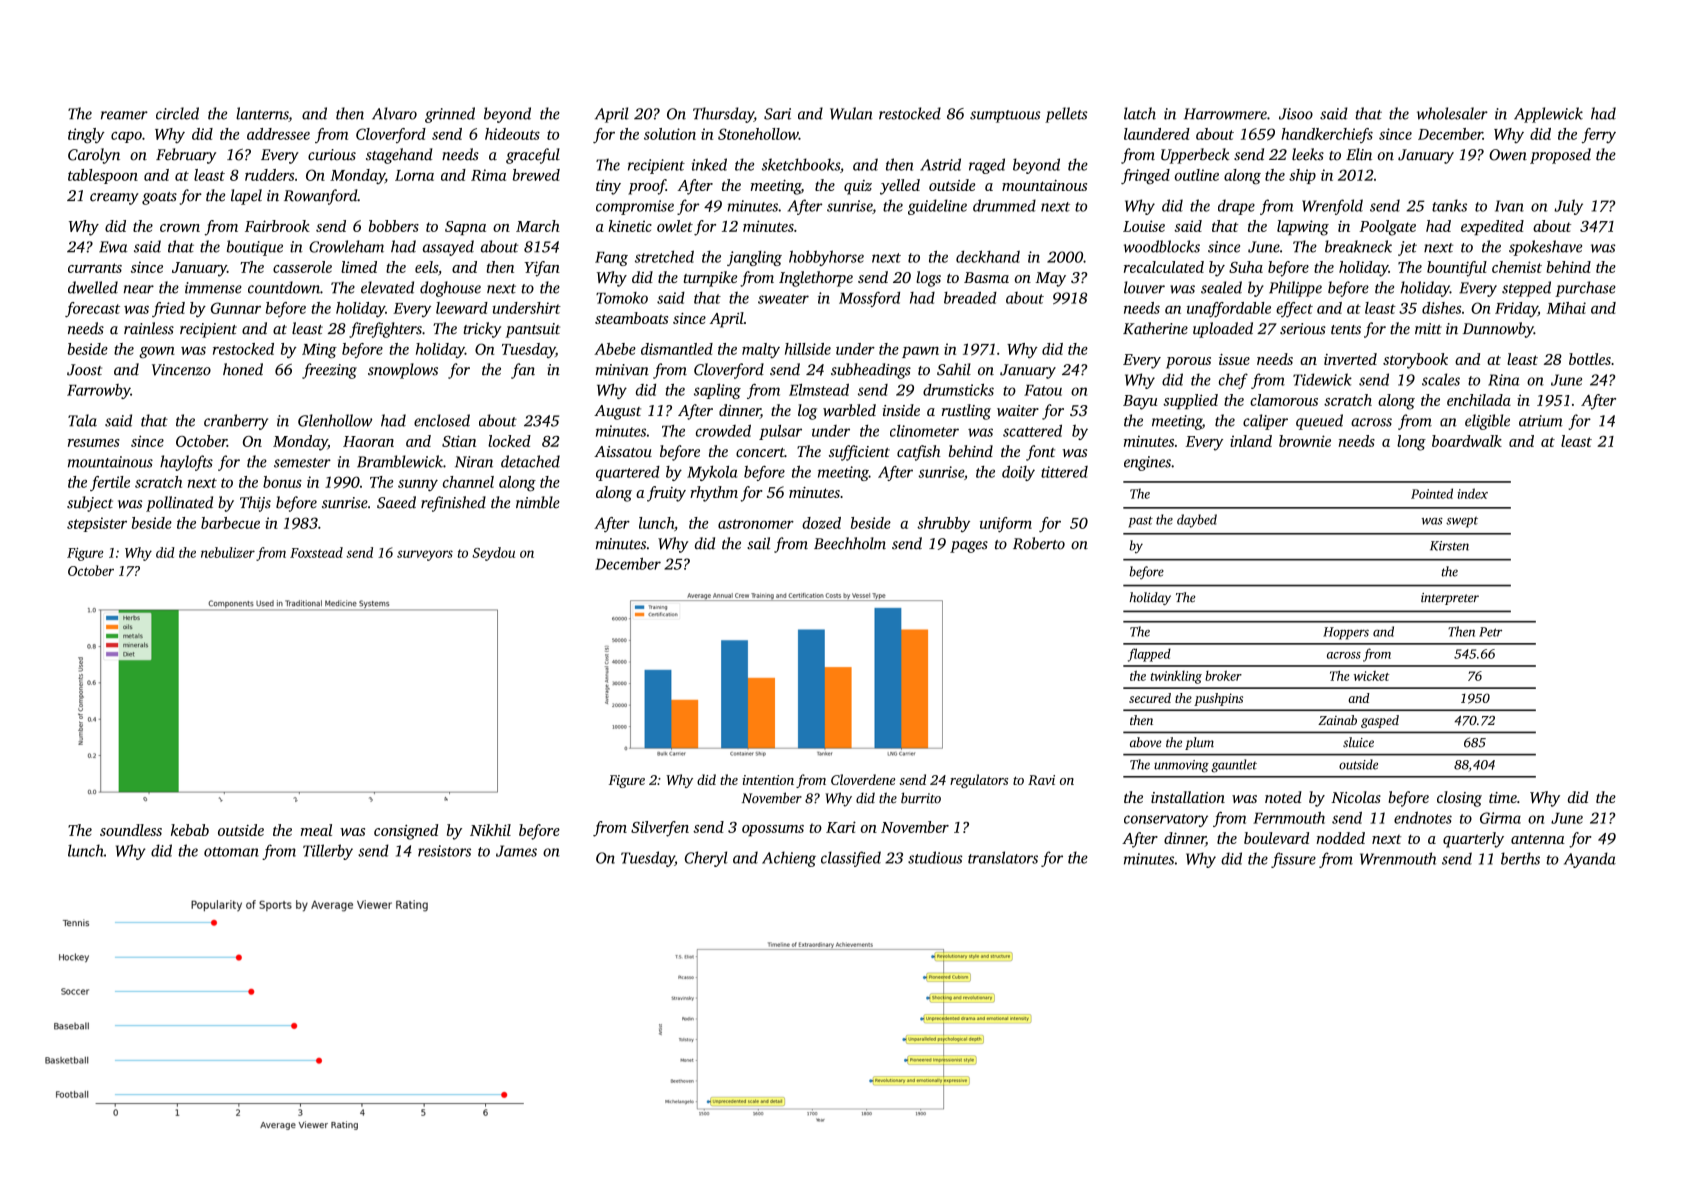 Image resolution: width=1683 pixels, height=1190 pixels. I want to click on Applewick, so click(1548, 115).
